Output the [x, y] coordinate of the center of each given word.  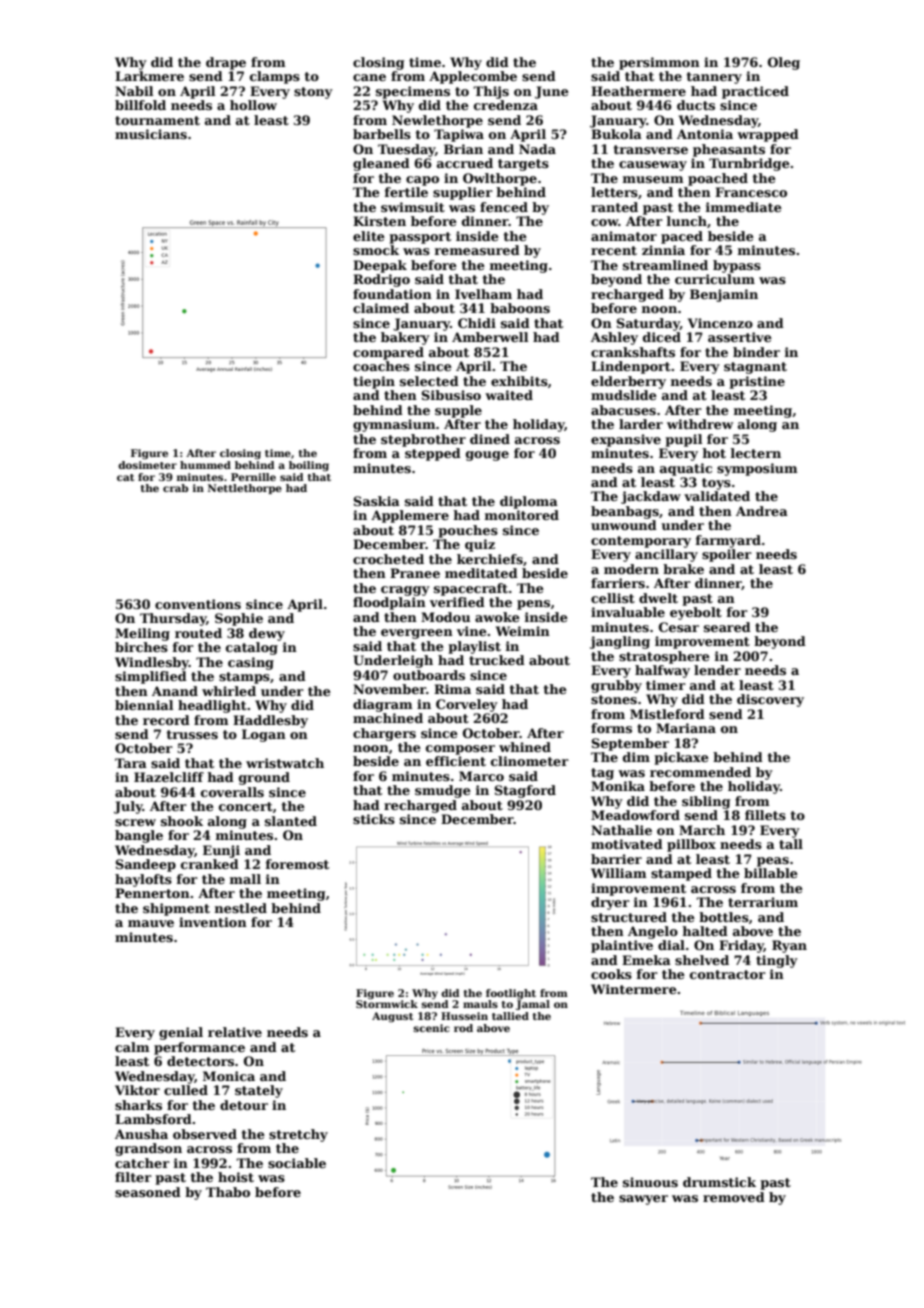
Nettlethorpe [245, 489]
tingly [777, 961]
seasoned [148, 1192]
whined [525, 747]
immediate [744, 207]
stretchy [298, 1135]
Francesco [751, 192]
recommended [700, 772]
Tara [131, 763]
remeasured [477, 250]
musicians [151, 134]
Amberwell [490, 337]
